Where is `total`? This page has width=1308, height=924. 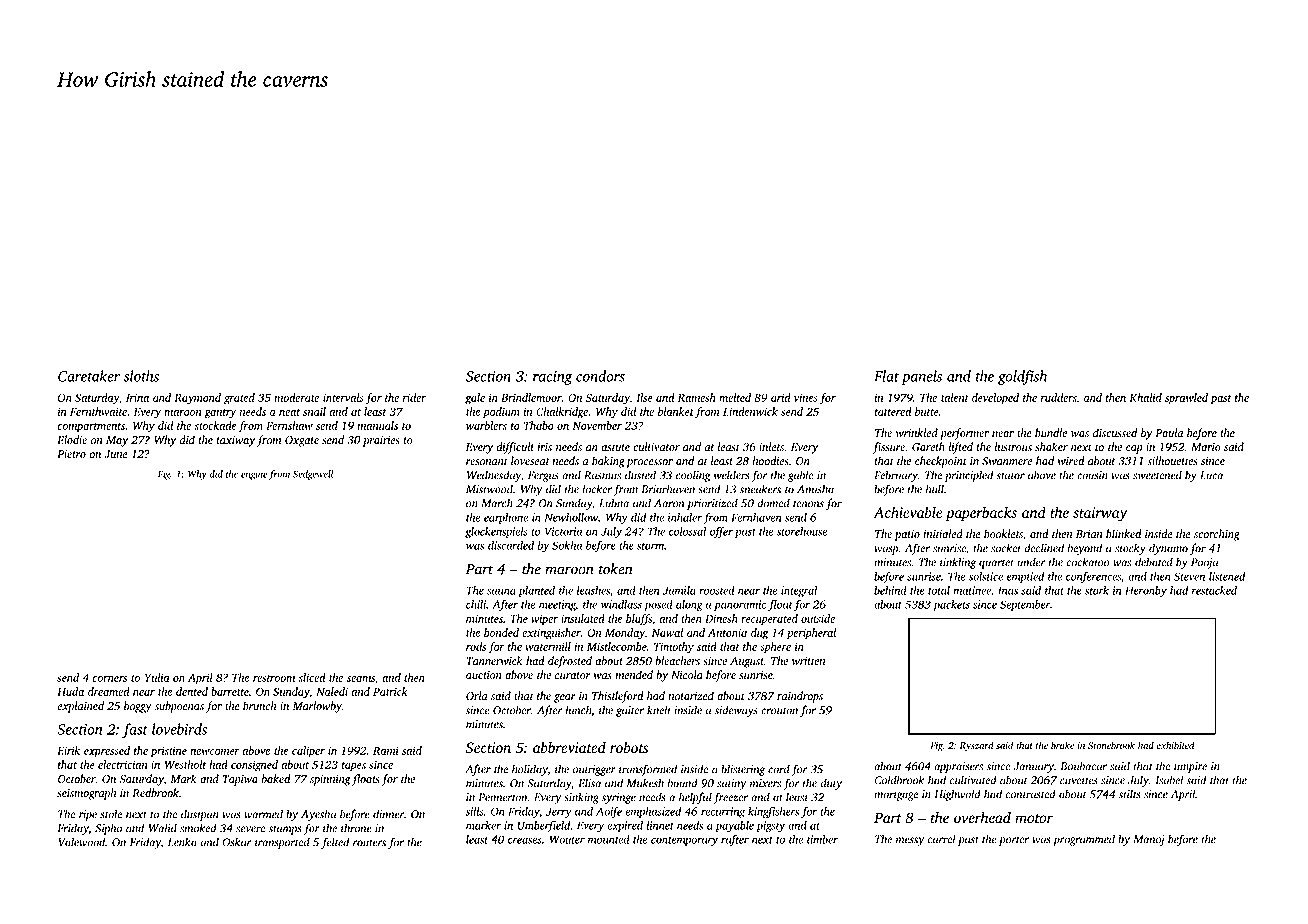
total is located at coordinates (939, 590).
